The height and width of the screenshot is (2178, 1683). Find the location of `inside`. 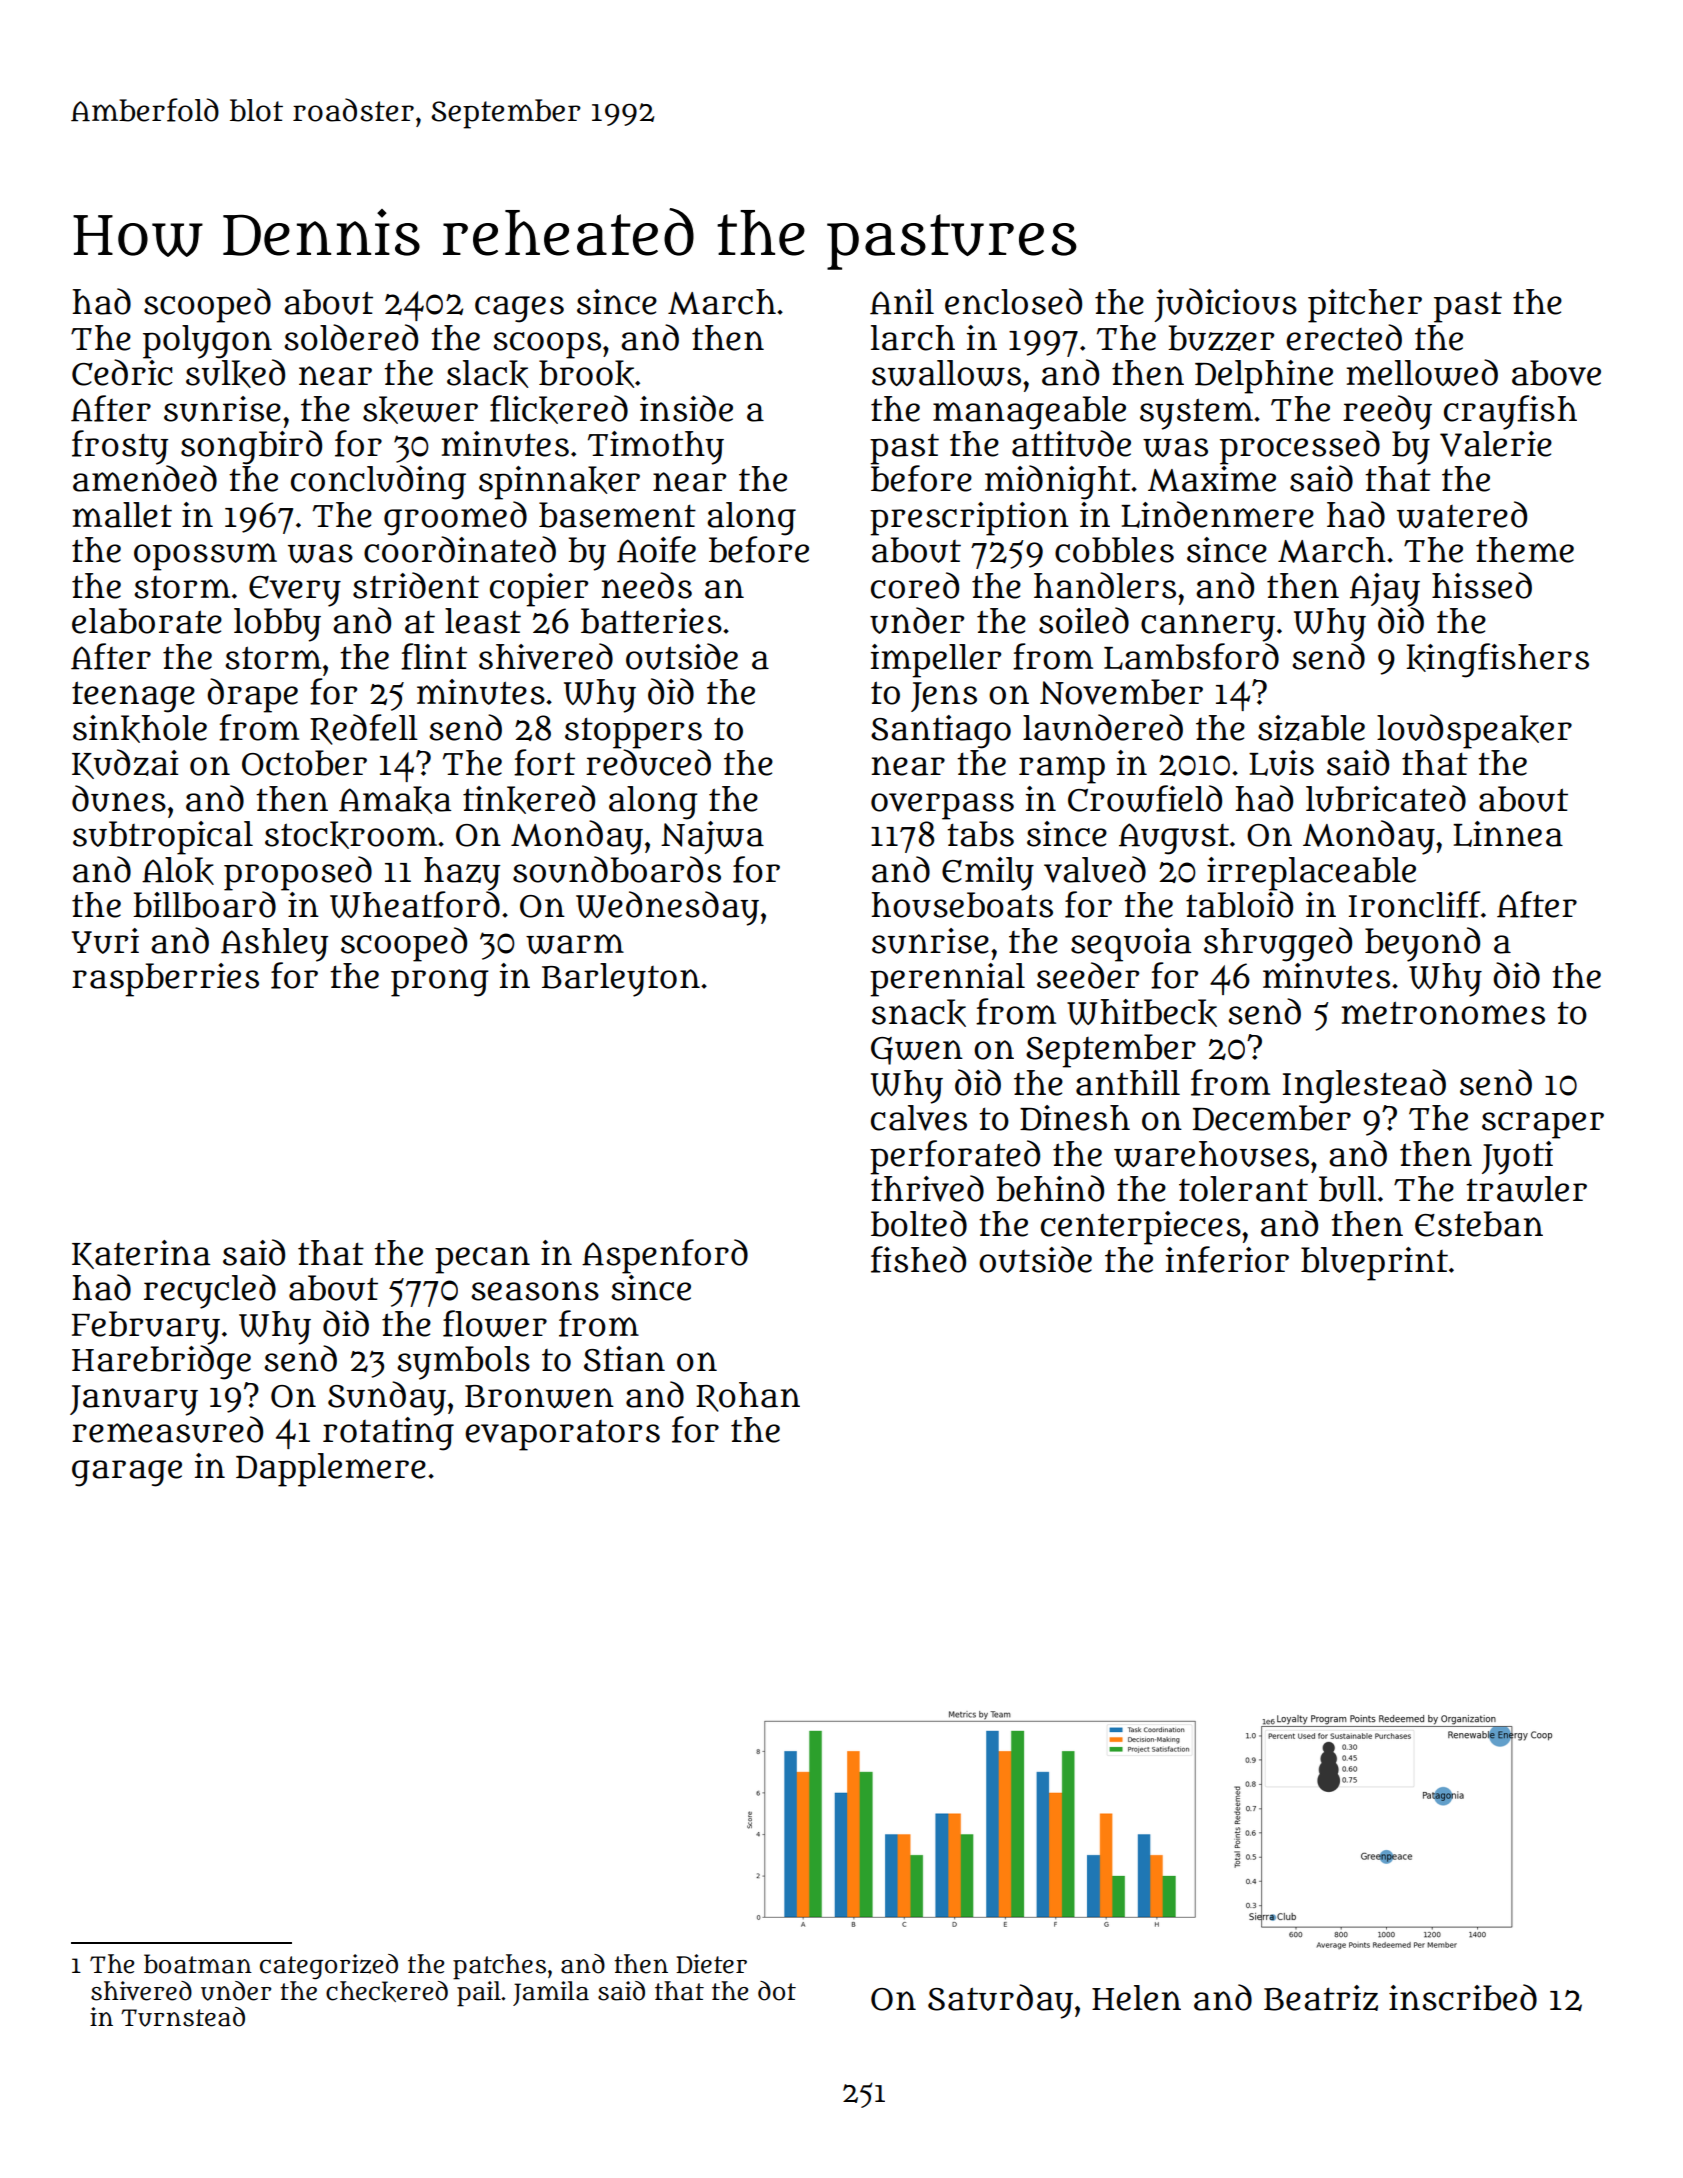

inside is located at coordinates (686, 408).
